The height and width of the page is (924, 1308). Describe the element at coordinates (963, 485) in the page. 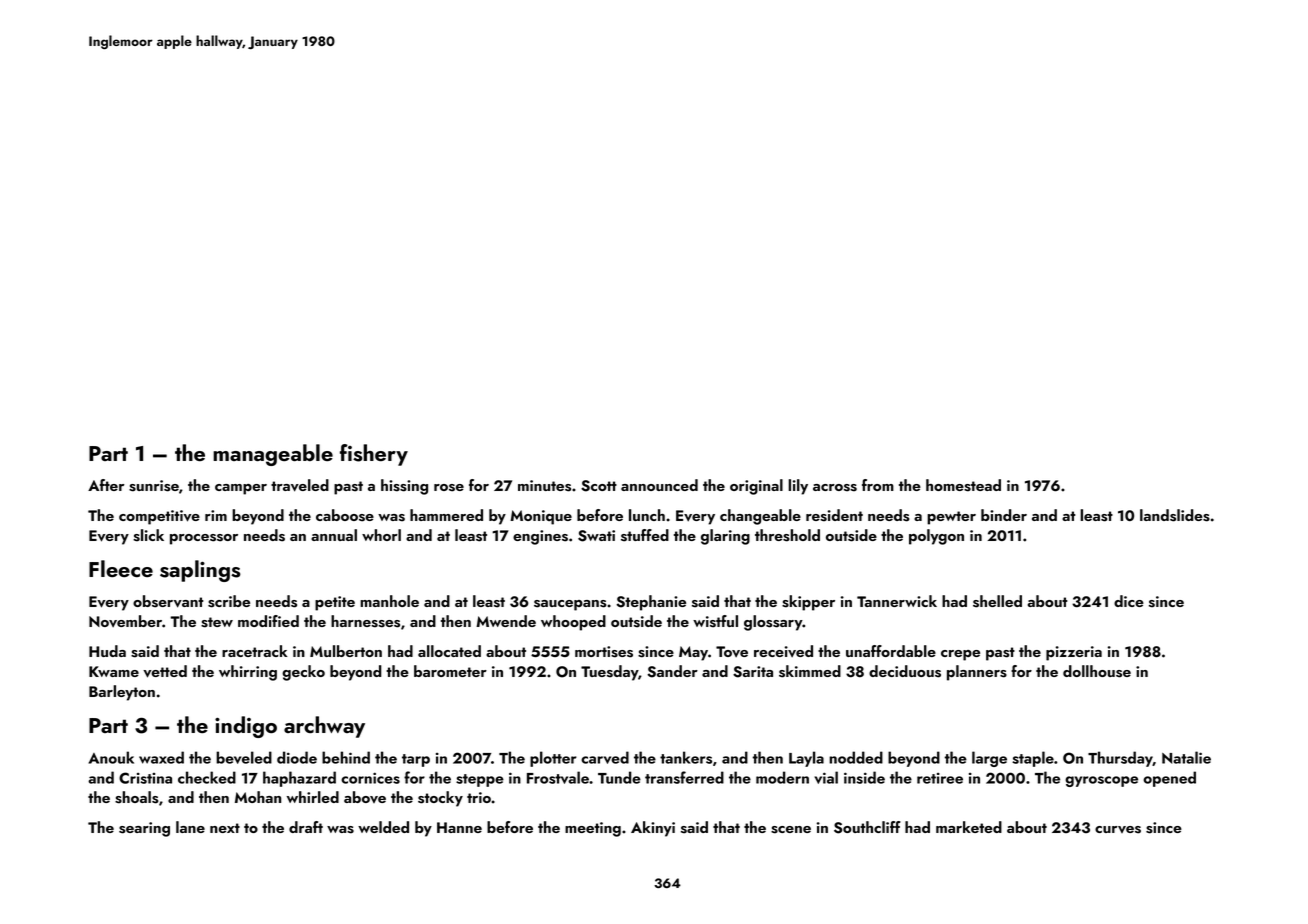

I see `homestead` at that location.
